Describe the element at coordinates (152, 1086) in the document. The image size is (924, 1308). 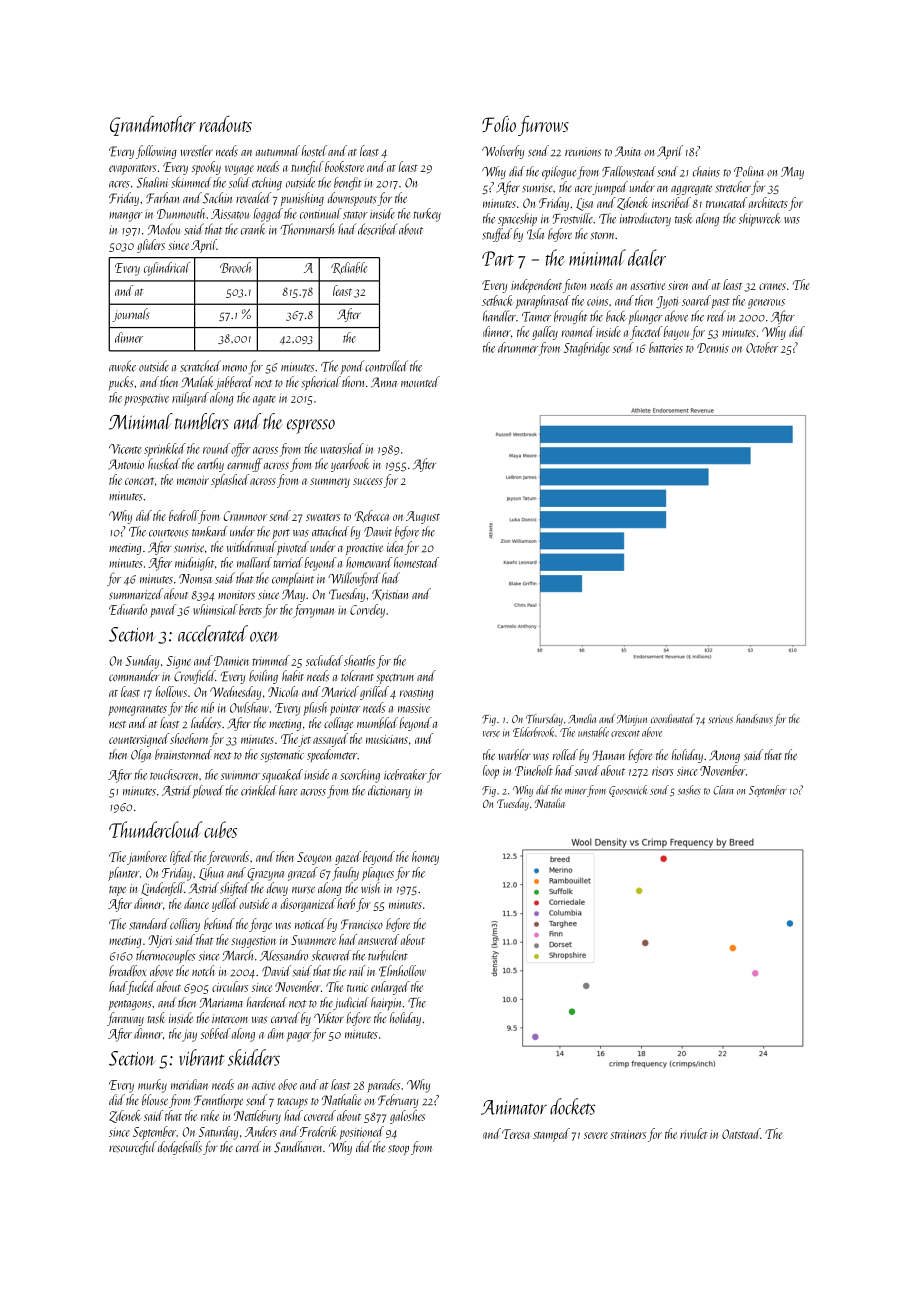
I see `murky` at that location.
